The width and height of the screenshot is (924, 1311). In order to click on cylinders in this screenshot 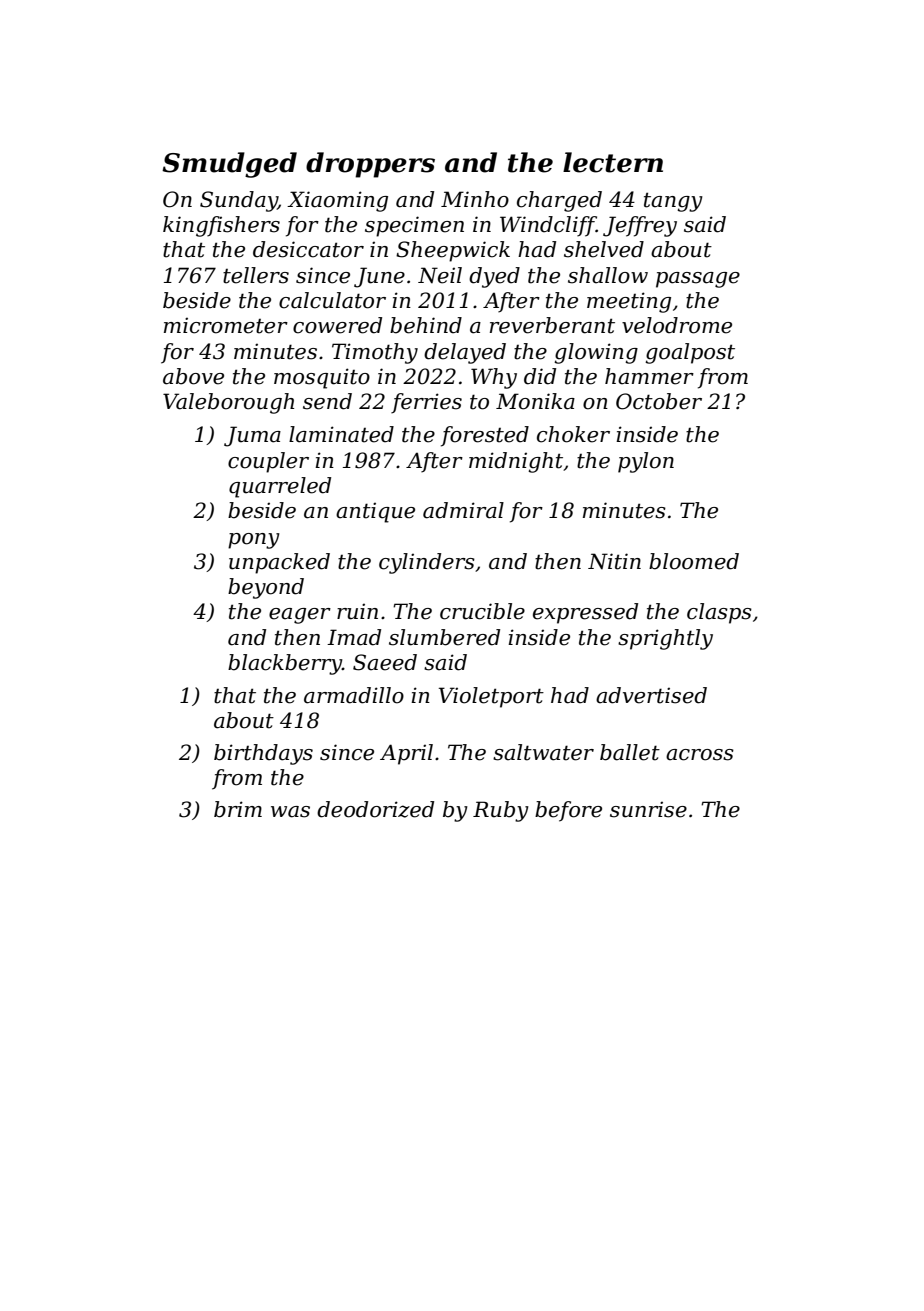, I will do `click(427, 563)`.
